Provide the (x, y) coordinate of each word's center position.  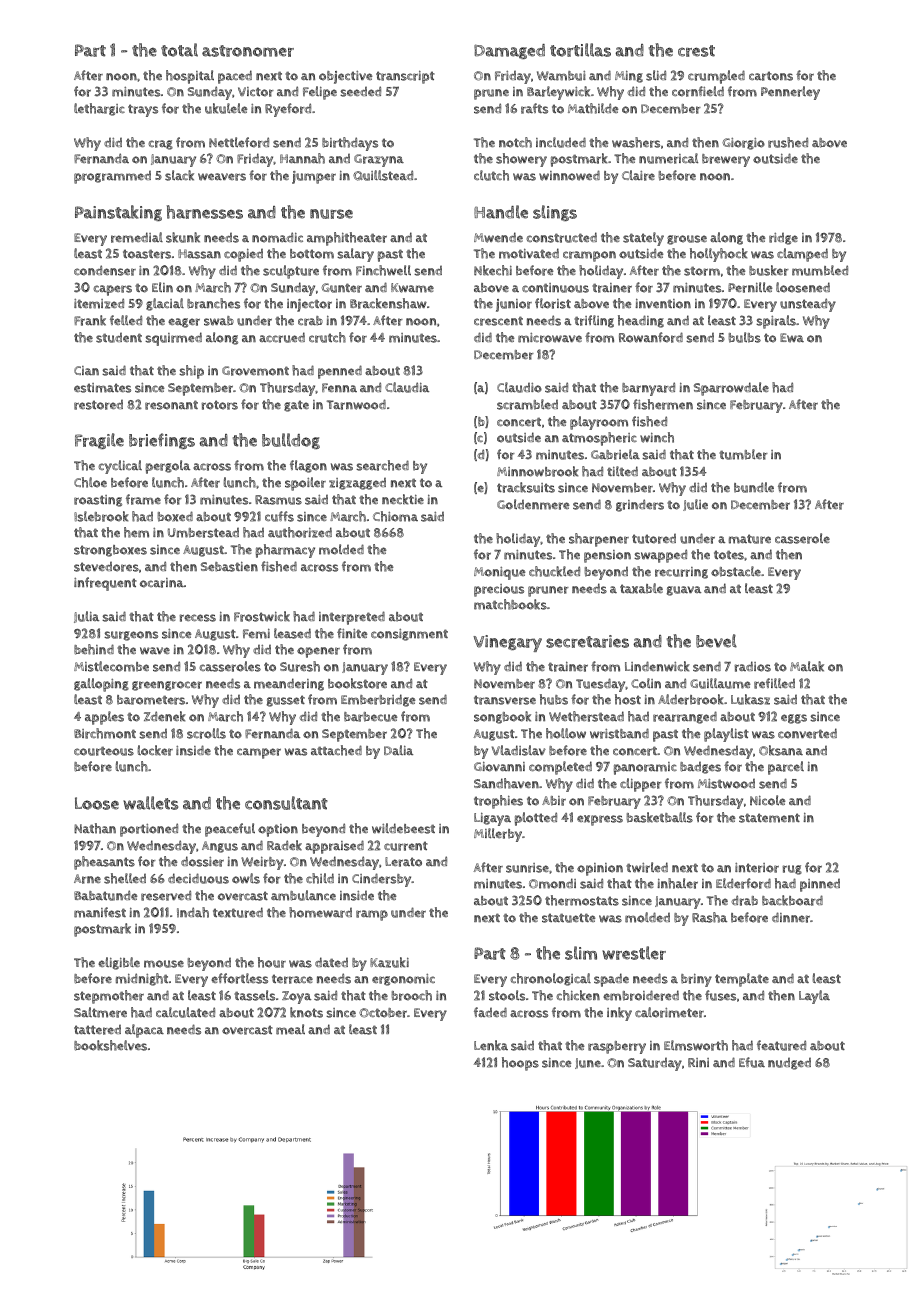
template (742, 980)
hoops (520, 1064)
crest (696, 51)
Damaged (509, 51)
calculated (185, 1012)
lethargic (99, 109)
